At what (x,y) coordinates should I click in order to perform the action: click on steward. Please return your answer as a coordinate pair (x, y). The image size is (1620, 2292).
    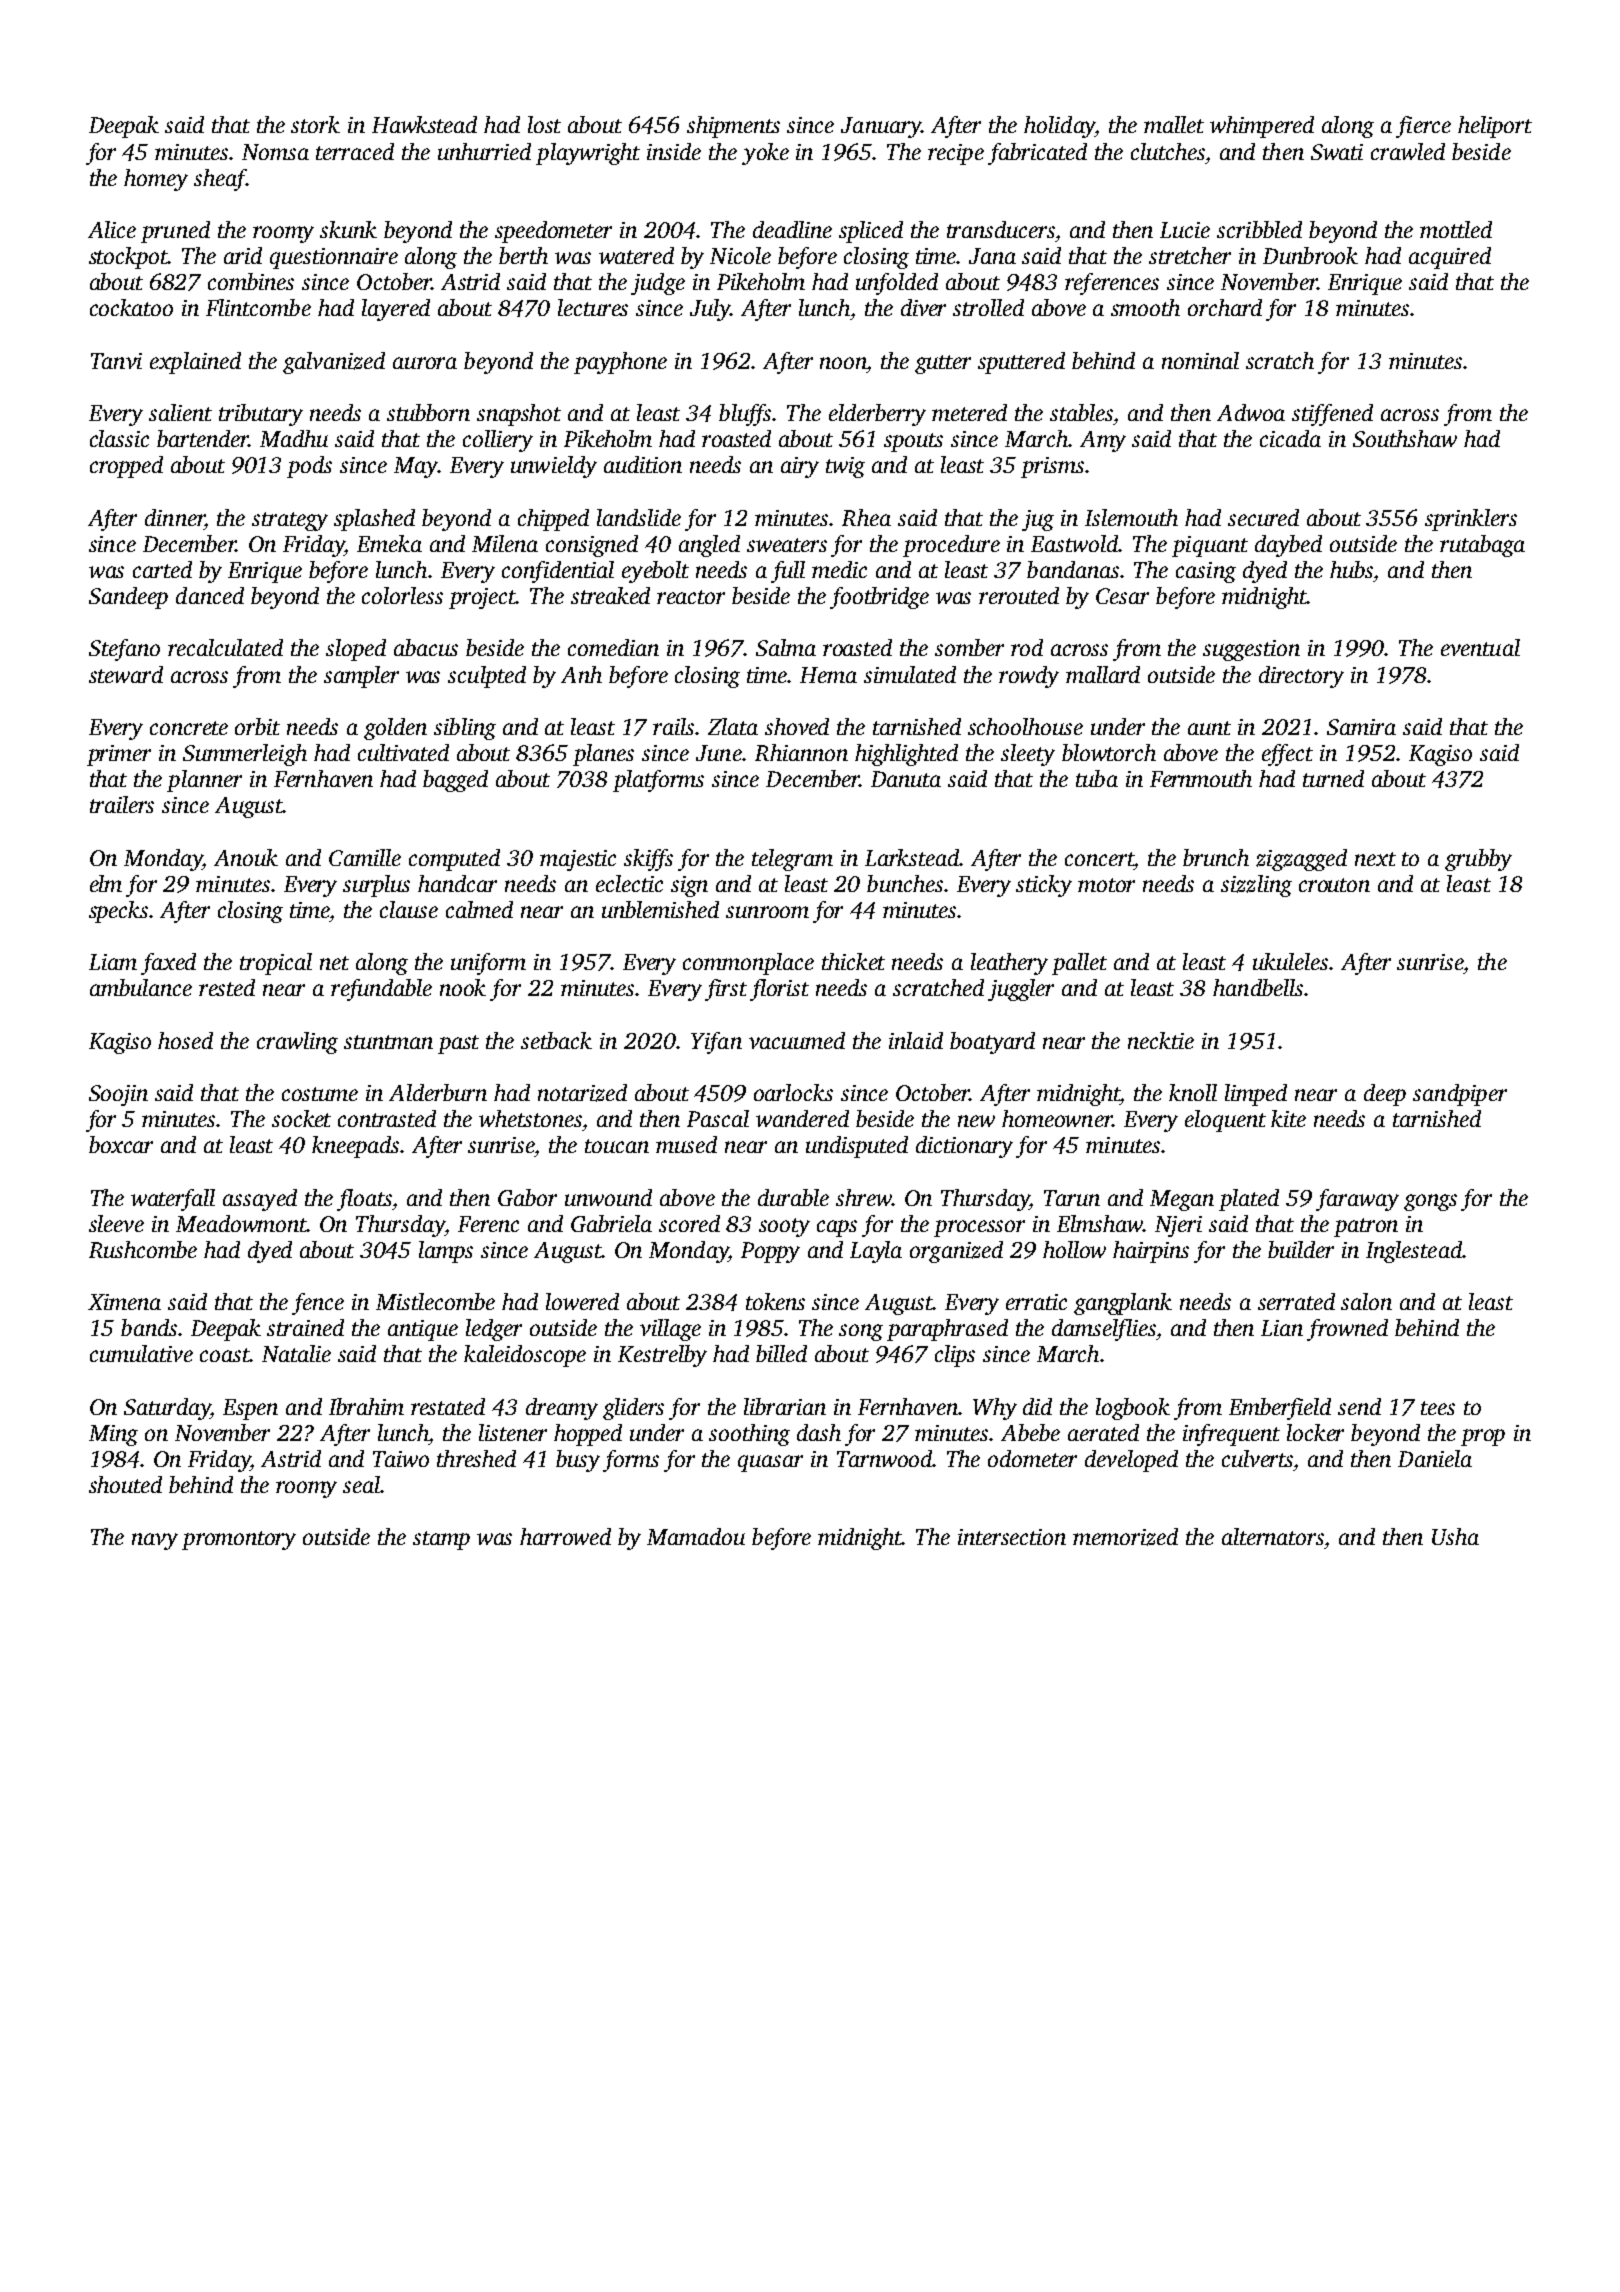
    Looking at the image, I should click on (126, 674).
